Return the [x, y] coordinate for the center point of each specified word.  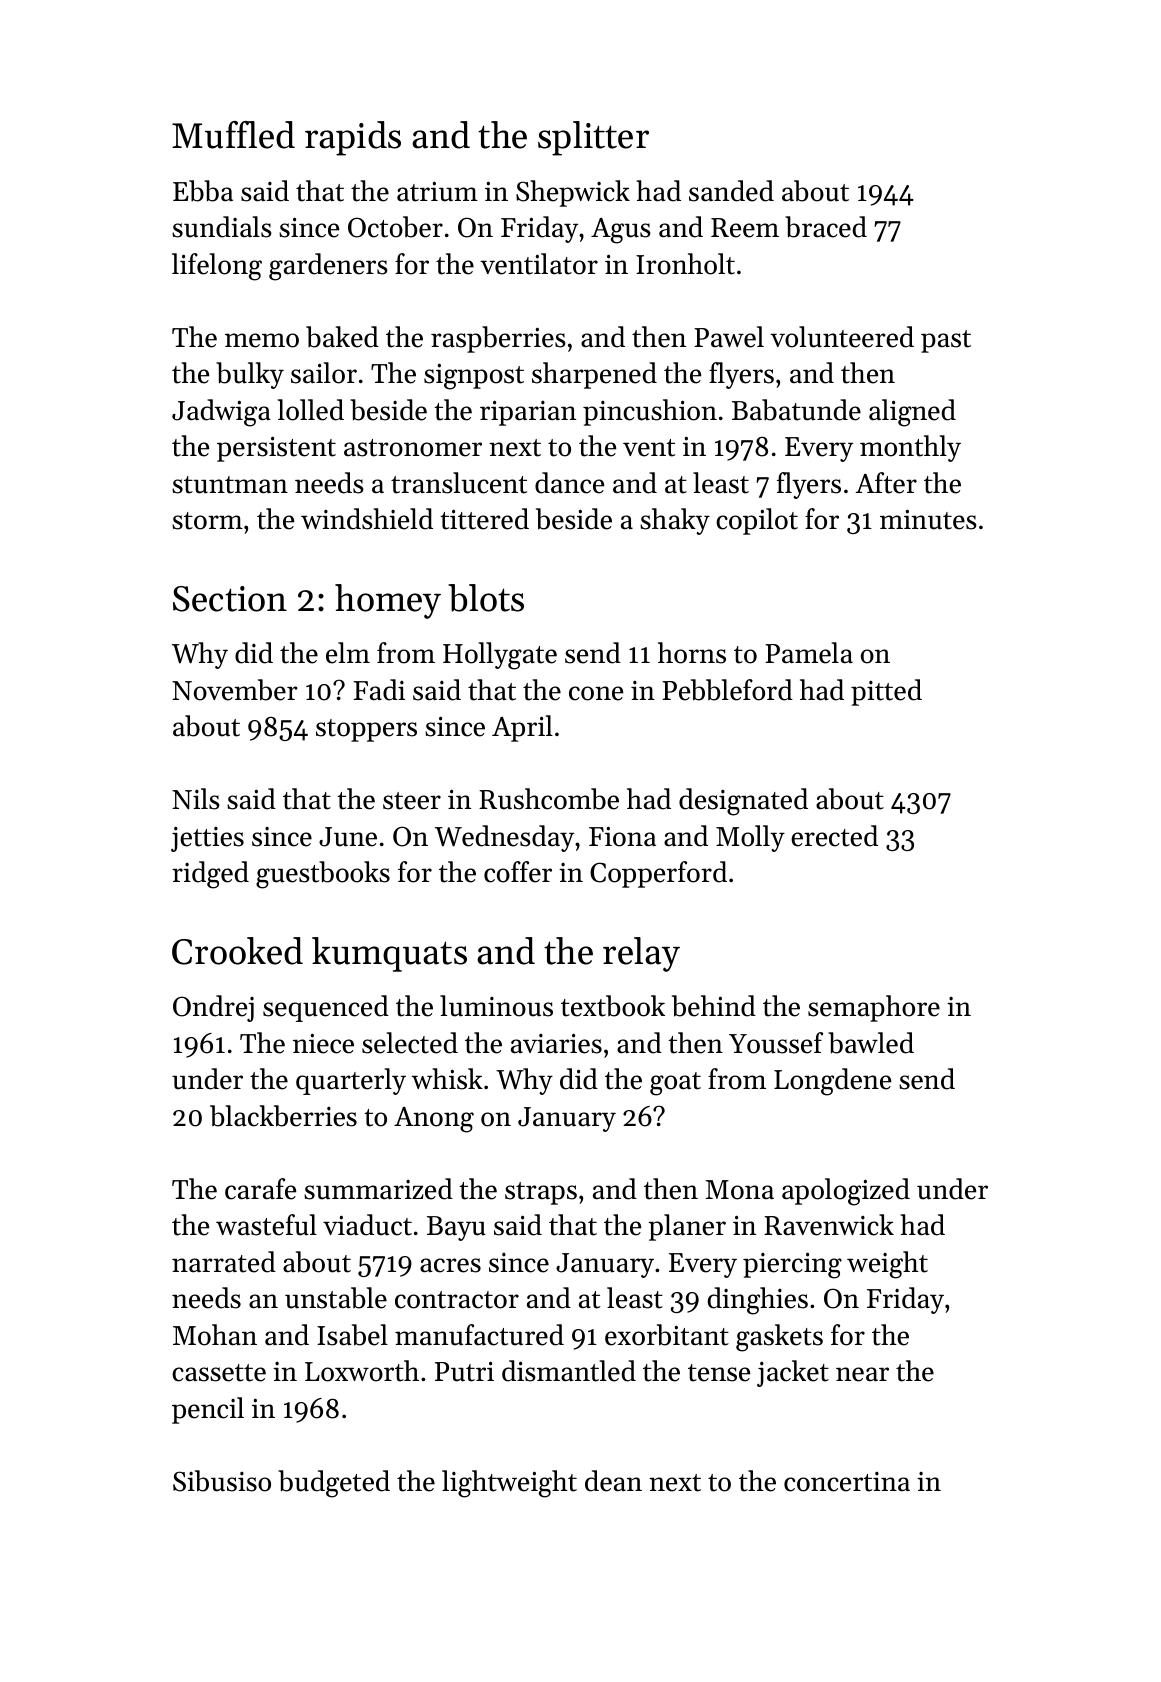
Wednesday [504, 838]
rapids [353, 138]
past [946, 341]
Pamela [809, 653]
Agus [621, 231]
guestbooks [323, 875]
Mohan [215, 1335]
